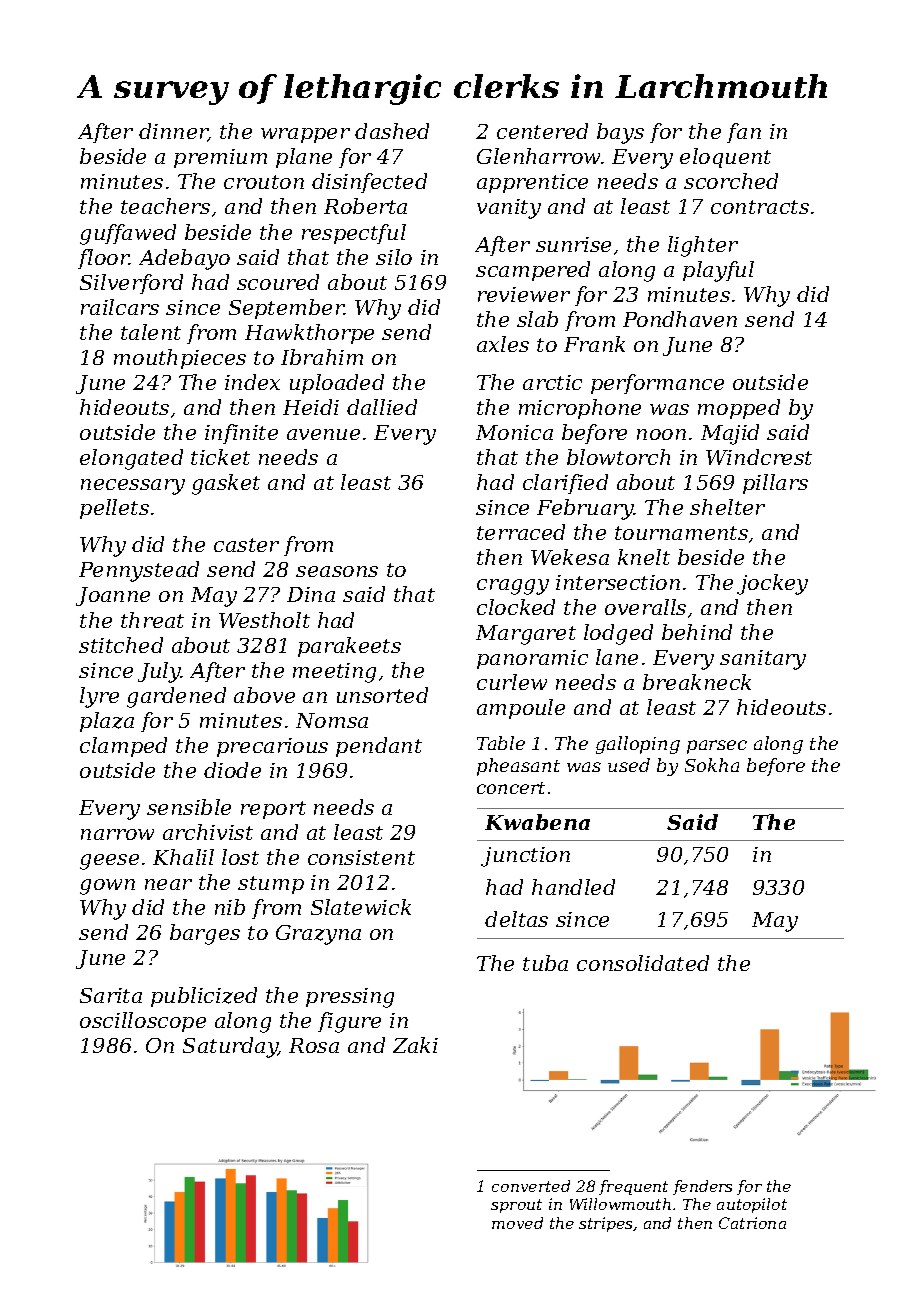  What do you see at coordinates (739, 409) in the document?
I see `mopped` at bounding box center [739, 409].
